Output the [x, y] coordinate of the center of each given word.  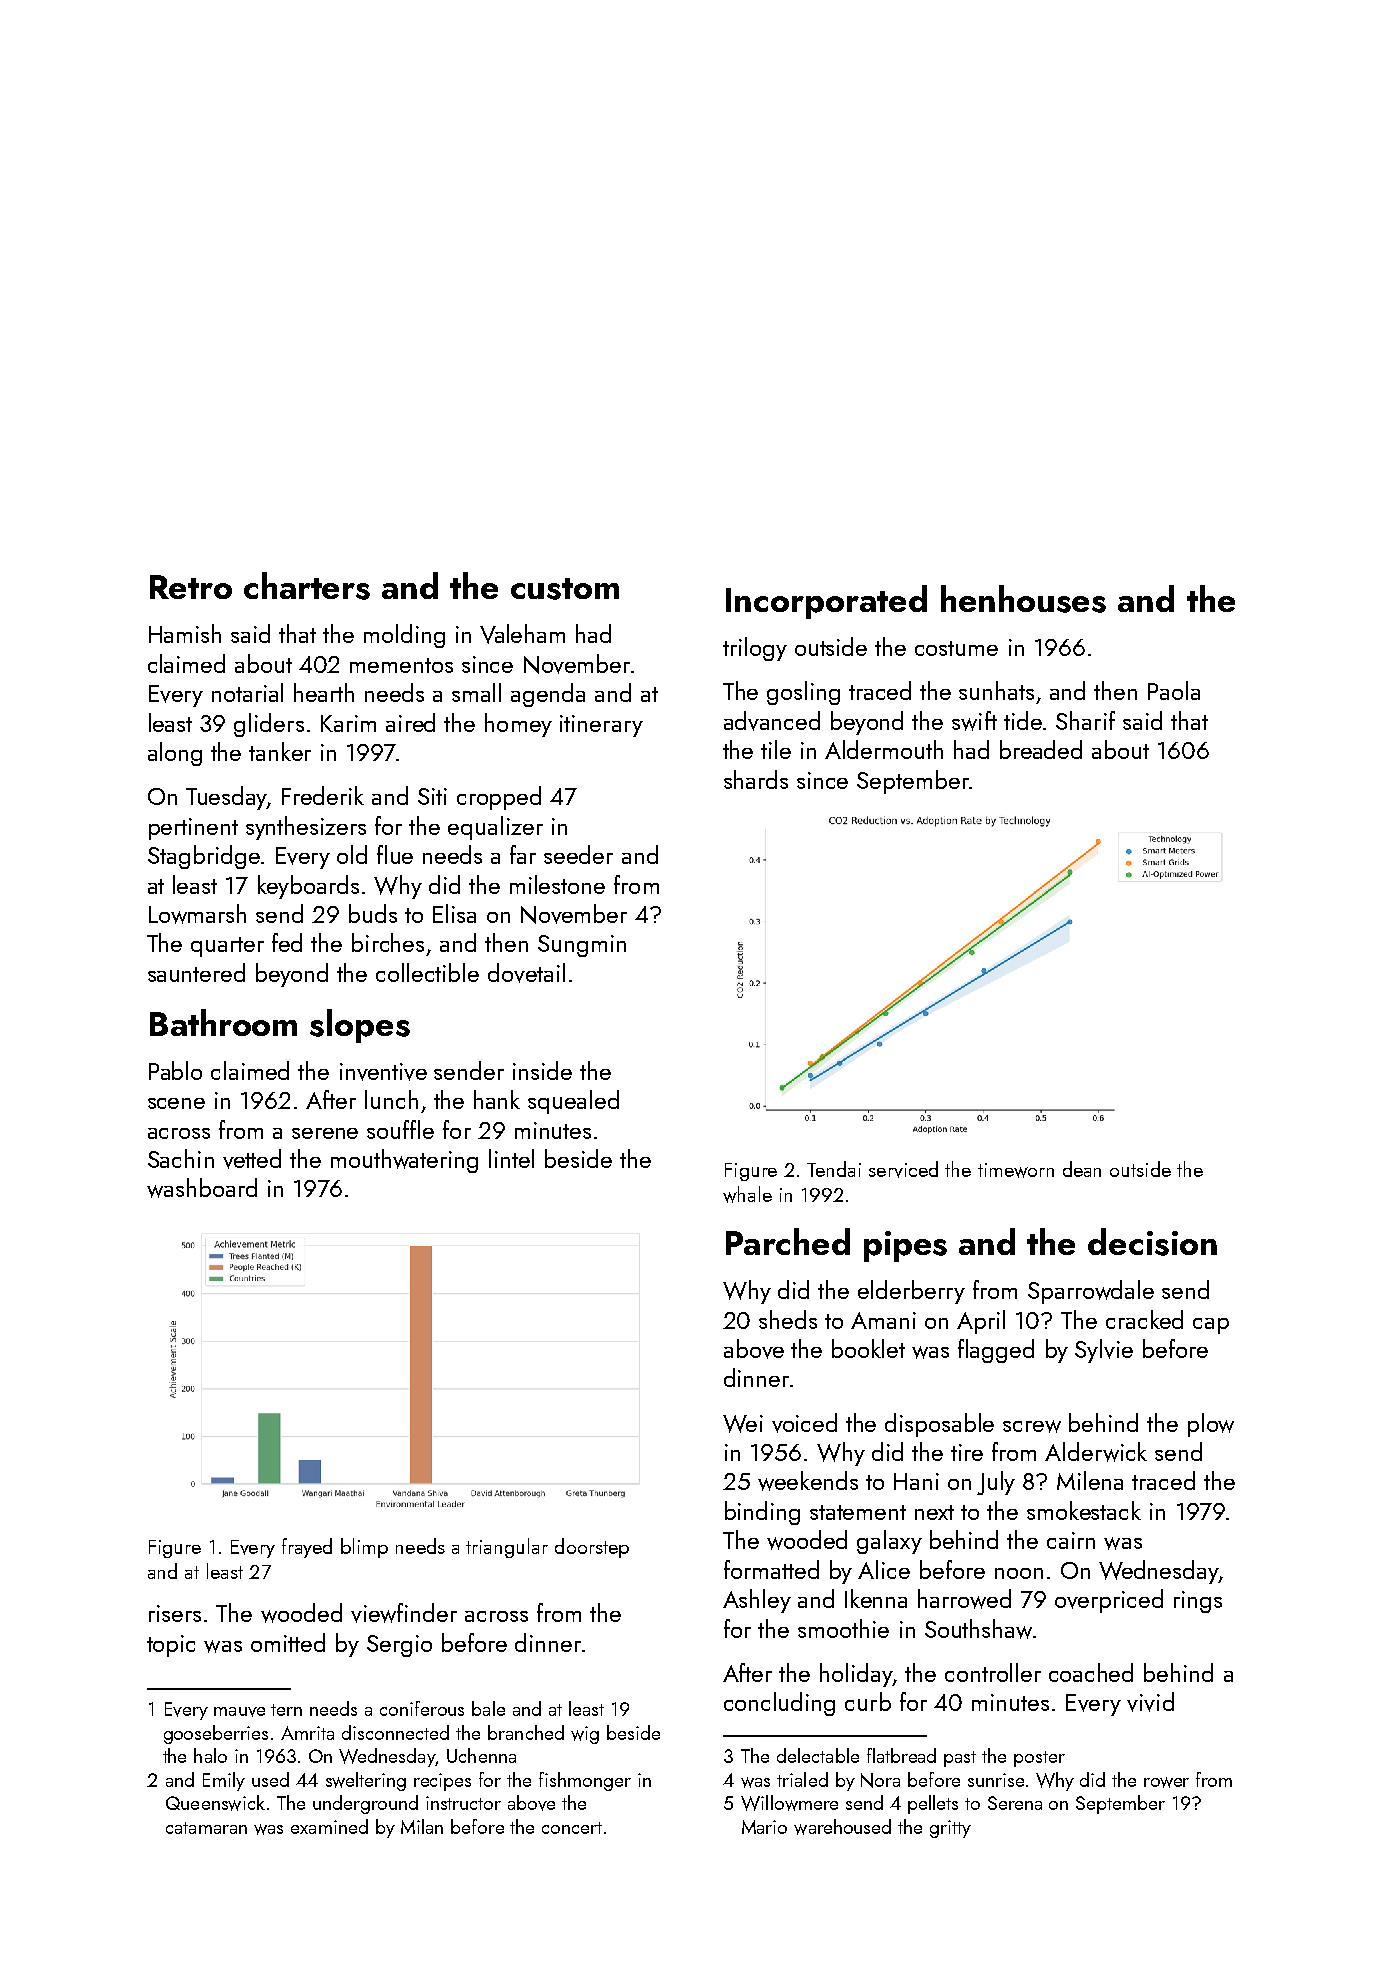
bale [488, 1708]
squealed [573, 1102]
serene [325, 1133]
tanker [280, 751]
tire [967, 1452]
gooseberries [216, 1734]
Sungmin [582, 946]
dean [1082, 1169]
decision [1152, 1242]
